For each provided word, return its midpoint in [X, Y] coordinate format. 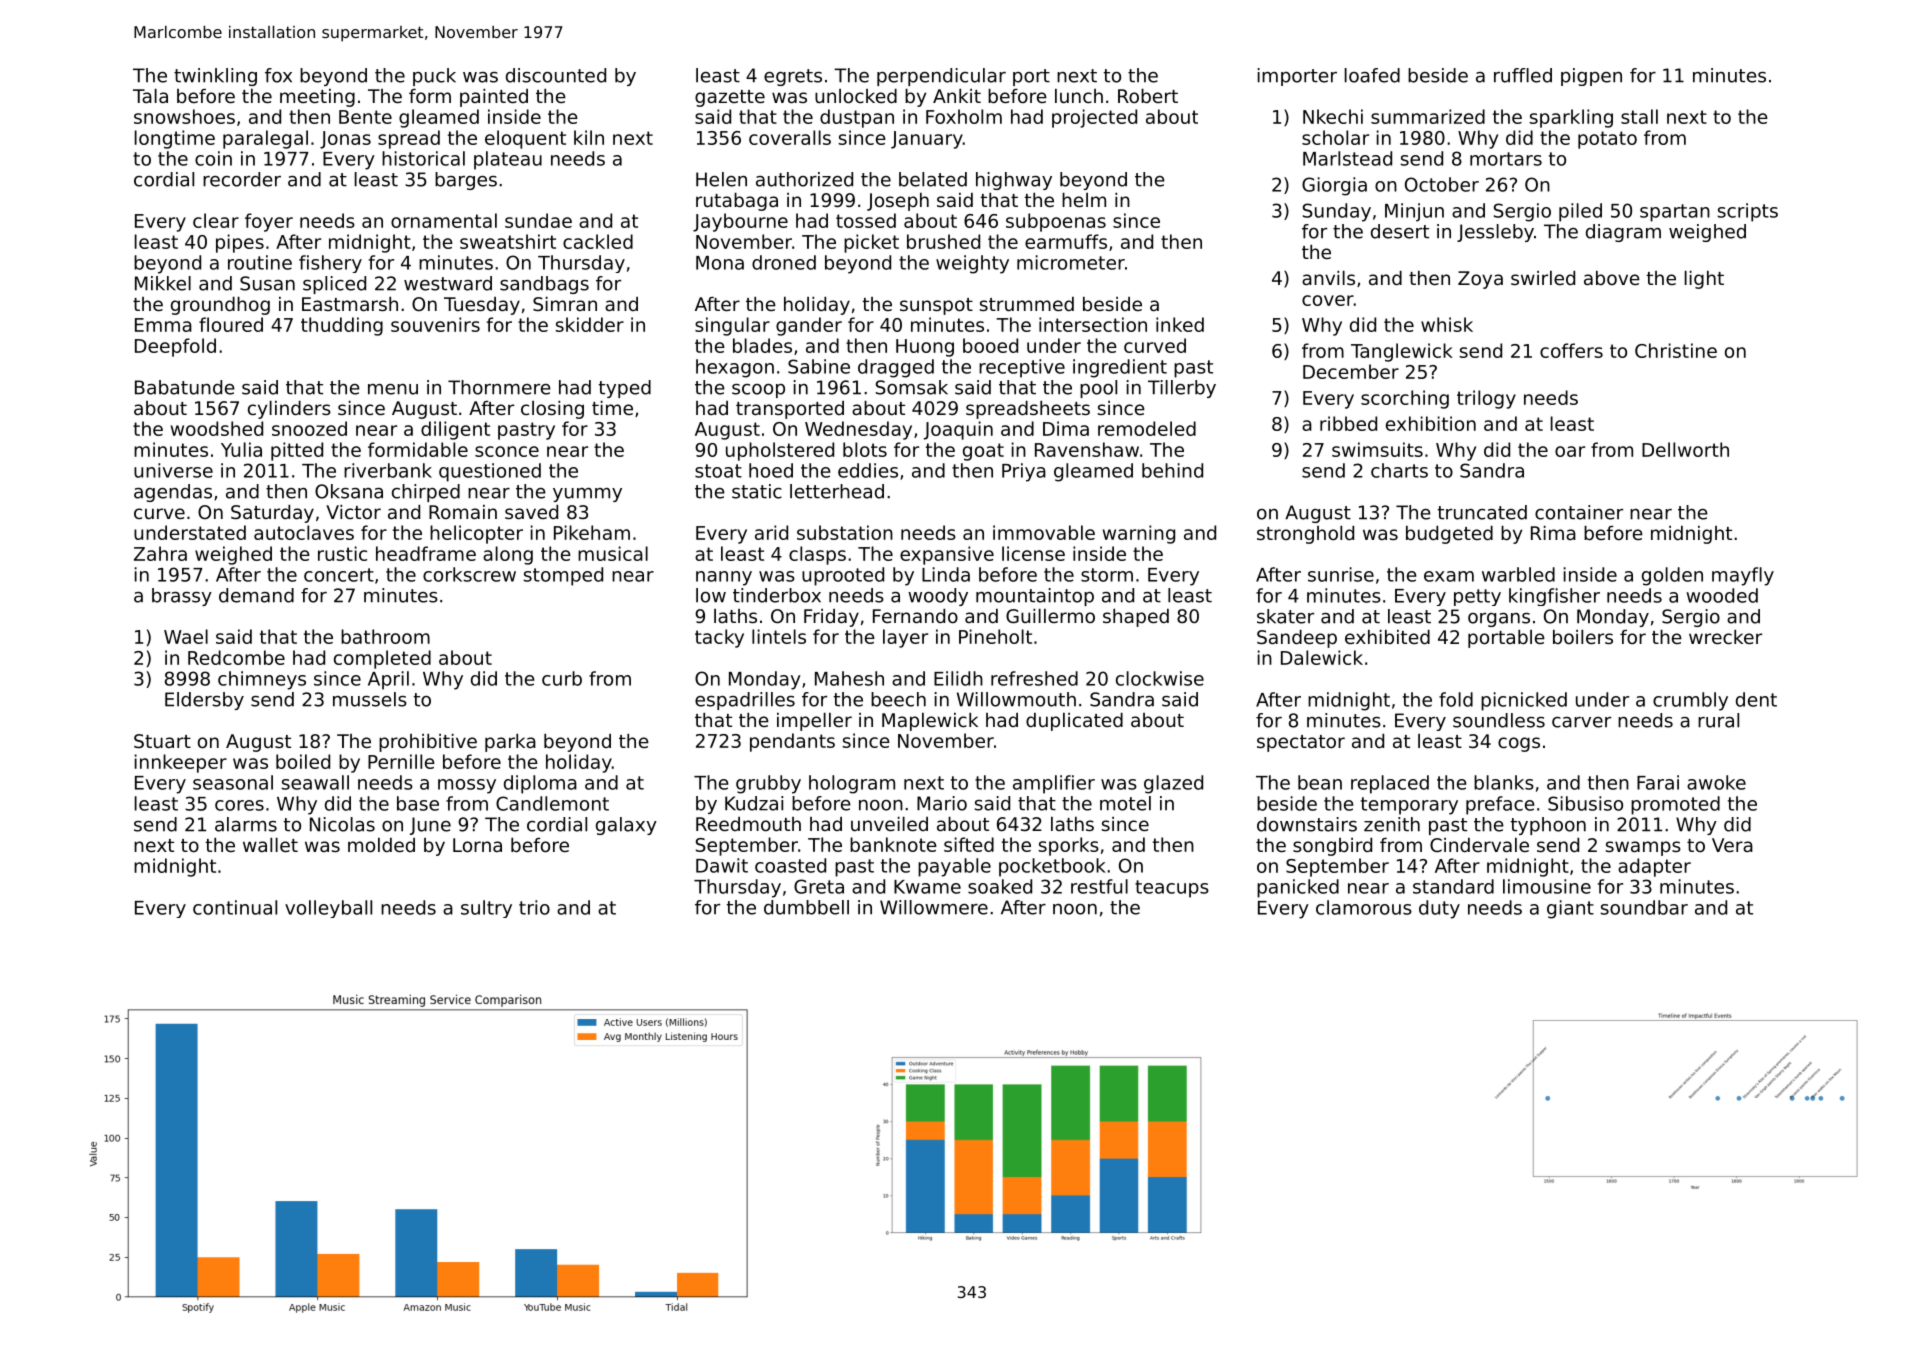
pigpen [1591, 77]
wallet [270, 845]
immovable [1044, 532]
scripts [1748, 212]
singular [732, 326]
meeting [317, 98]
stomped [563, 576]
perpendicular [941, 77]
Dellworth [1685, 449]
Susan [267, 283]
